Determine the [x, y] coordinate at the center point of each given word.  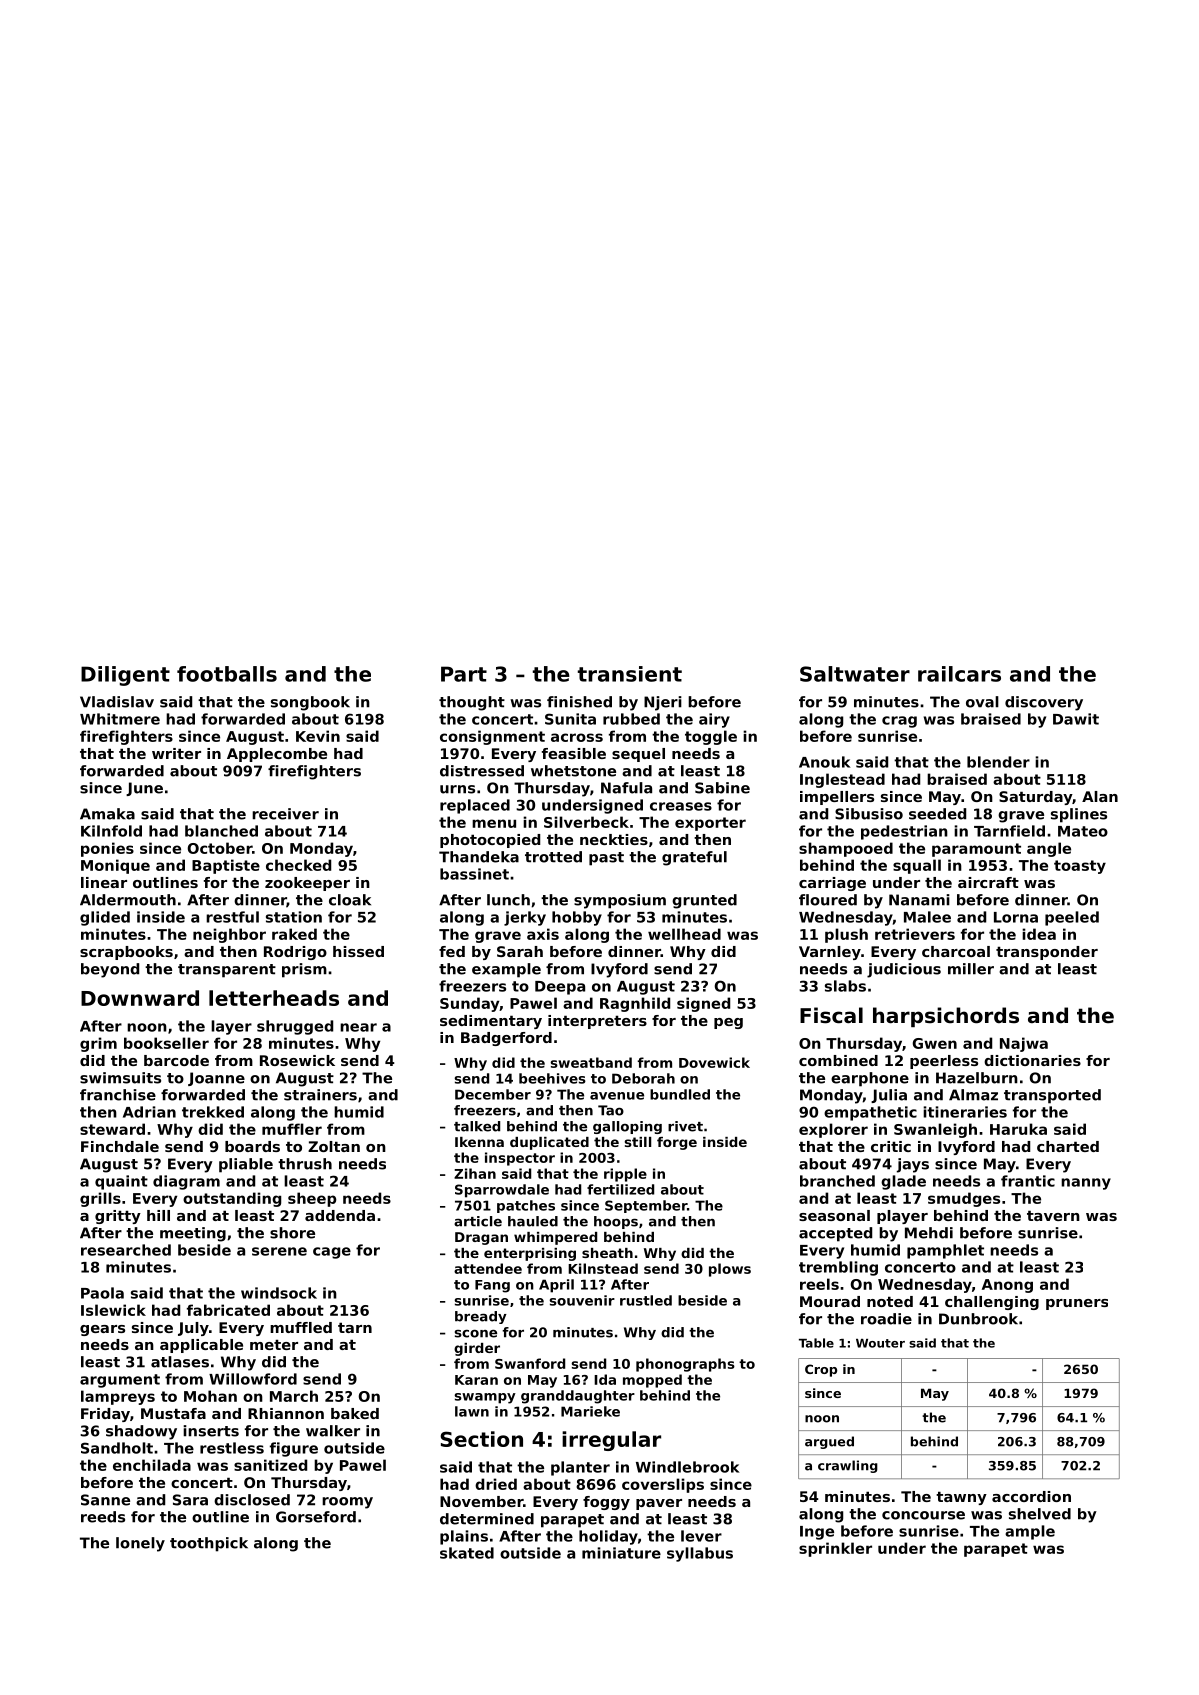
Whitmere [120, 719]
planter [580, 1468]
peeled [1072, 918]
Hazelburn [977, 1078]
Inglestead [842, 780]
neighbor [229, 935]
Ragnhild [635, 1004]
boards [252, 1146]
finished [579, 702]
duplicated [549, 1143]
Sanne [105, 1500]
